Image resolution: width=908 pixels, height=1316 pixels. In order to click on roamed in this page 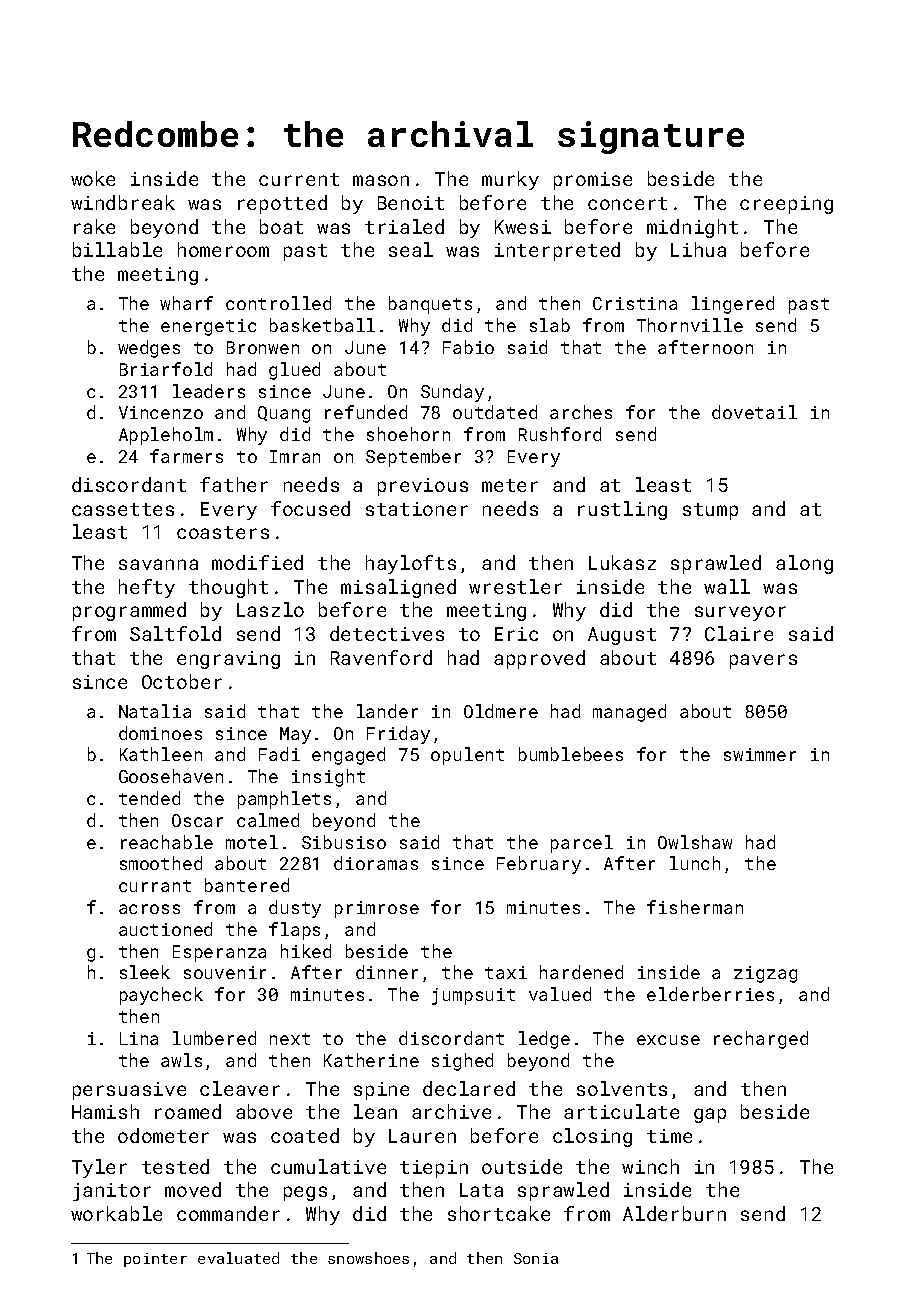, I will do `click(188, 1111)`.
